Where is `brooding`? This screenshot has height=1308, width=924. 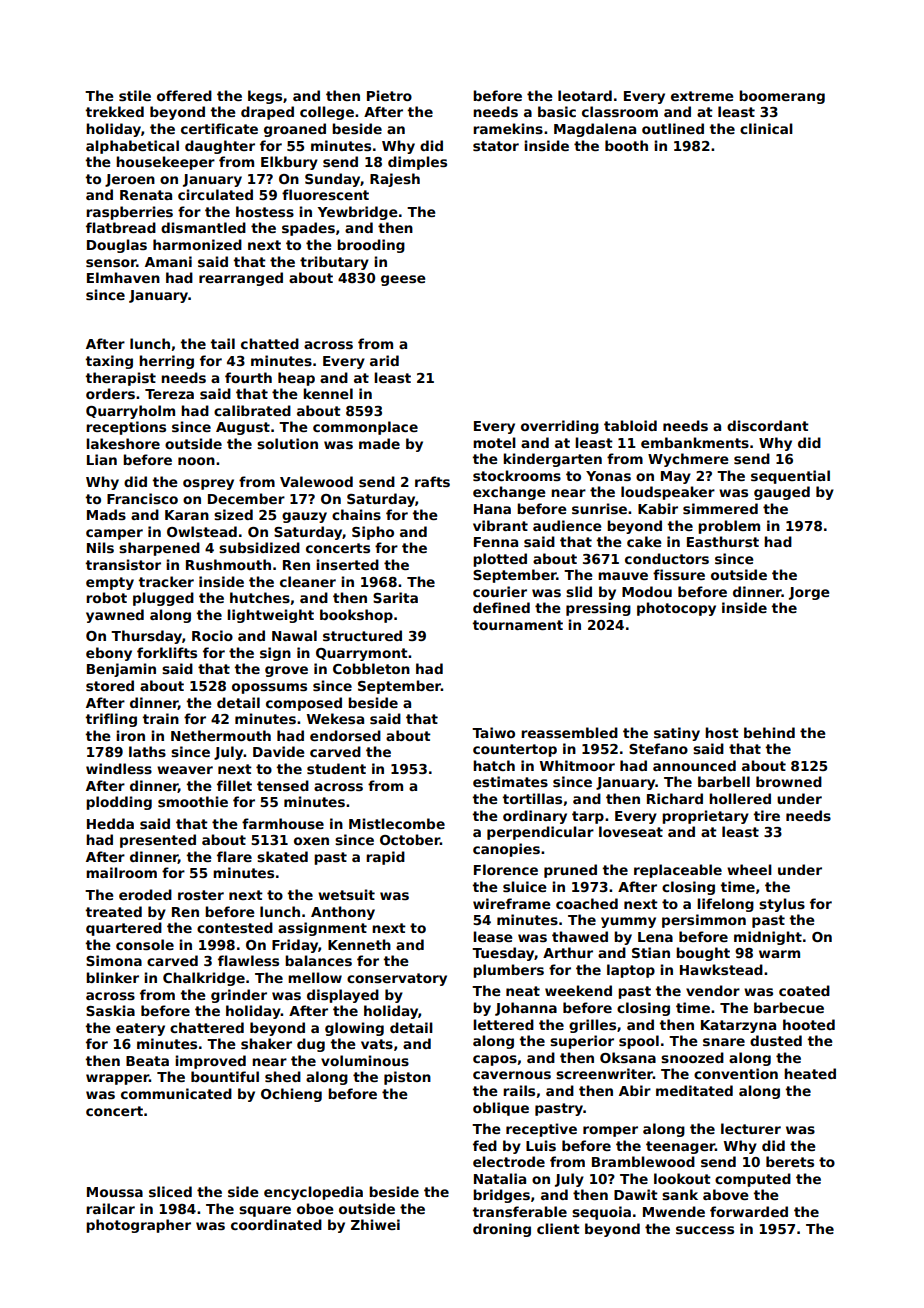
brooding is located at coordinates (371, 246).
